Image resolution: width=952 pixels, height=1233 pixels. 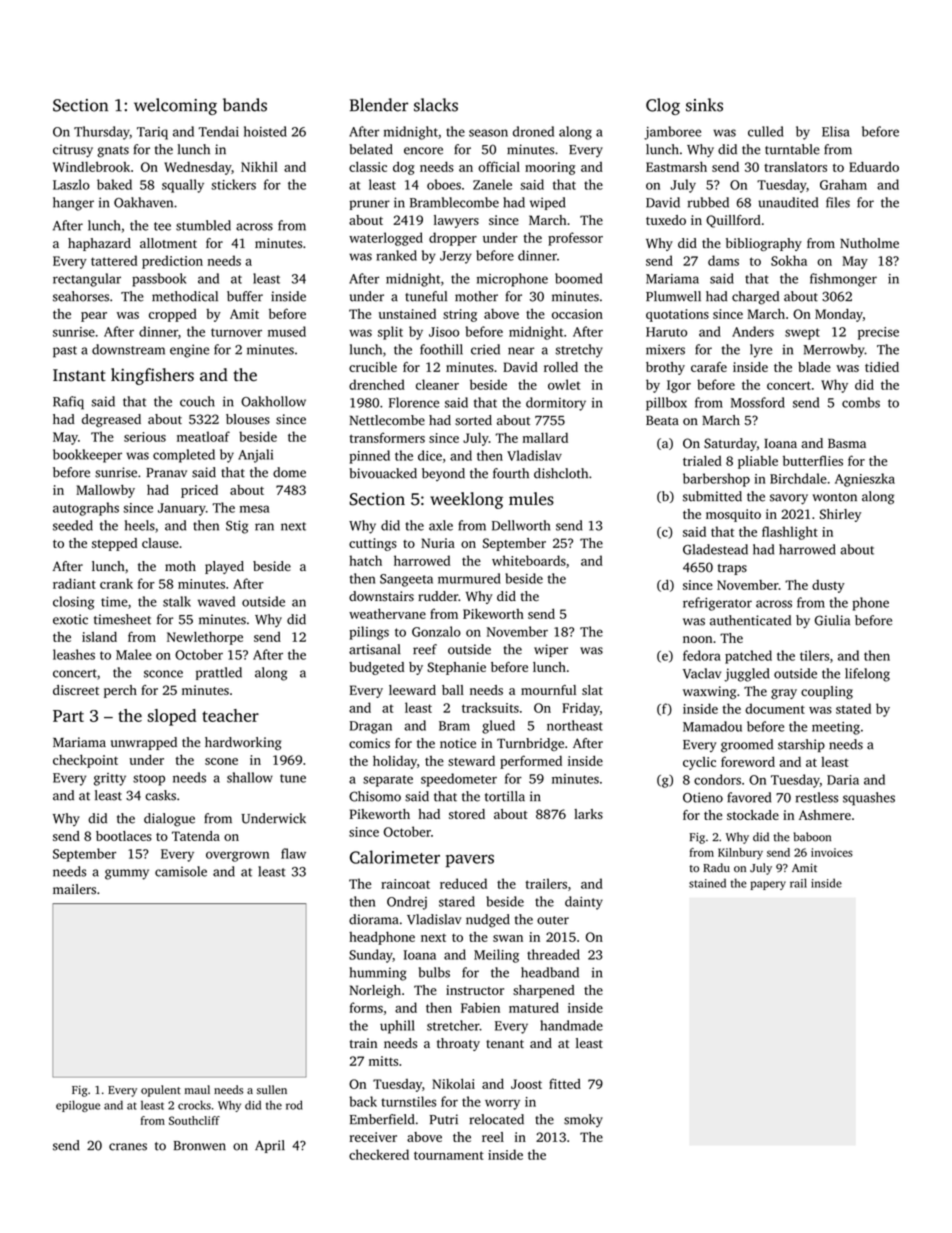 What do you see at coordinates (577, 314) in the document?
I see `occasion` at bounding box center [577, 314].
